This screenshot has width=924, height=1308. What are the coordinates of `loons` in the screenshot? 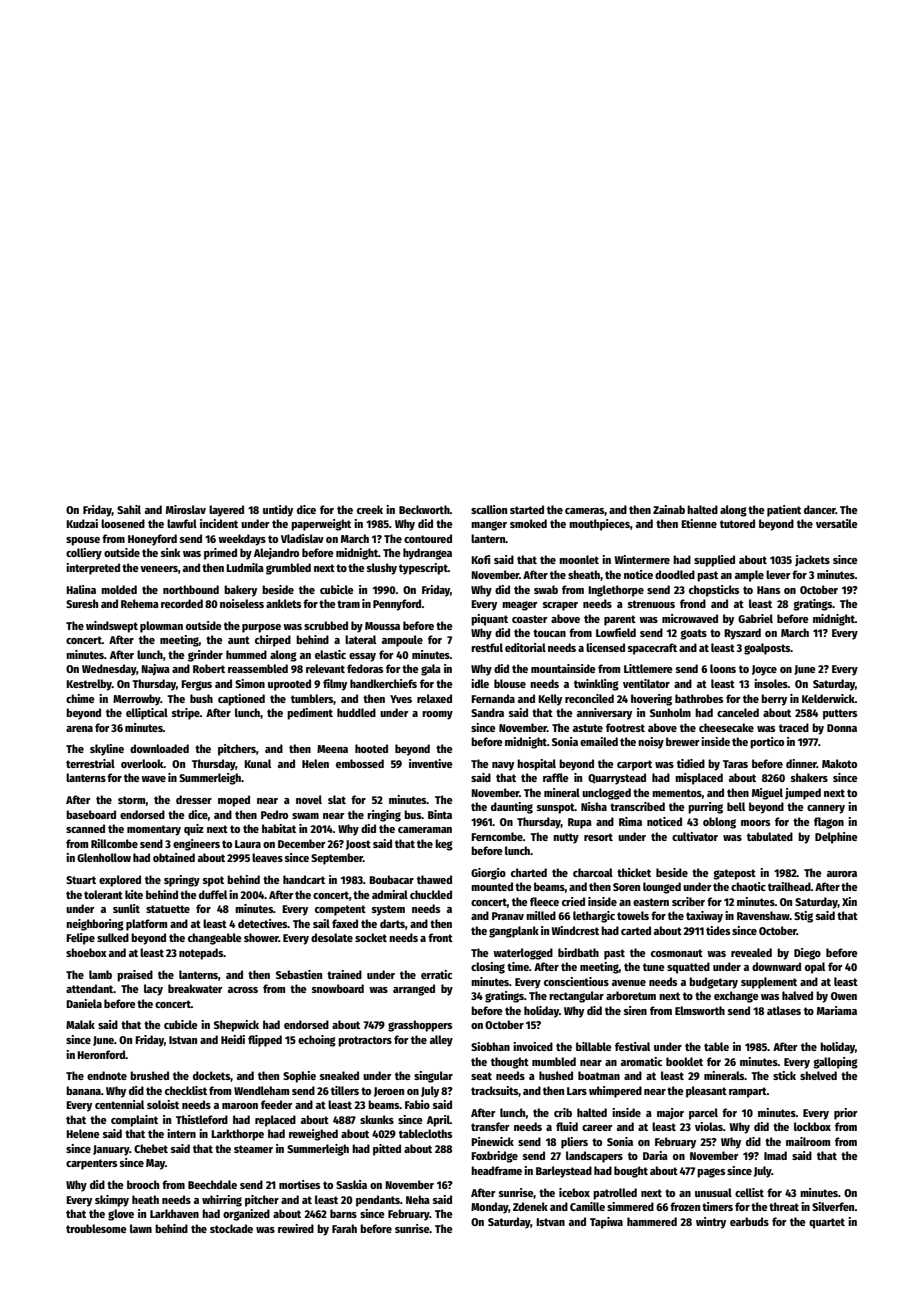 It's located at (723, 668).
